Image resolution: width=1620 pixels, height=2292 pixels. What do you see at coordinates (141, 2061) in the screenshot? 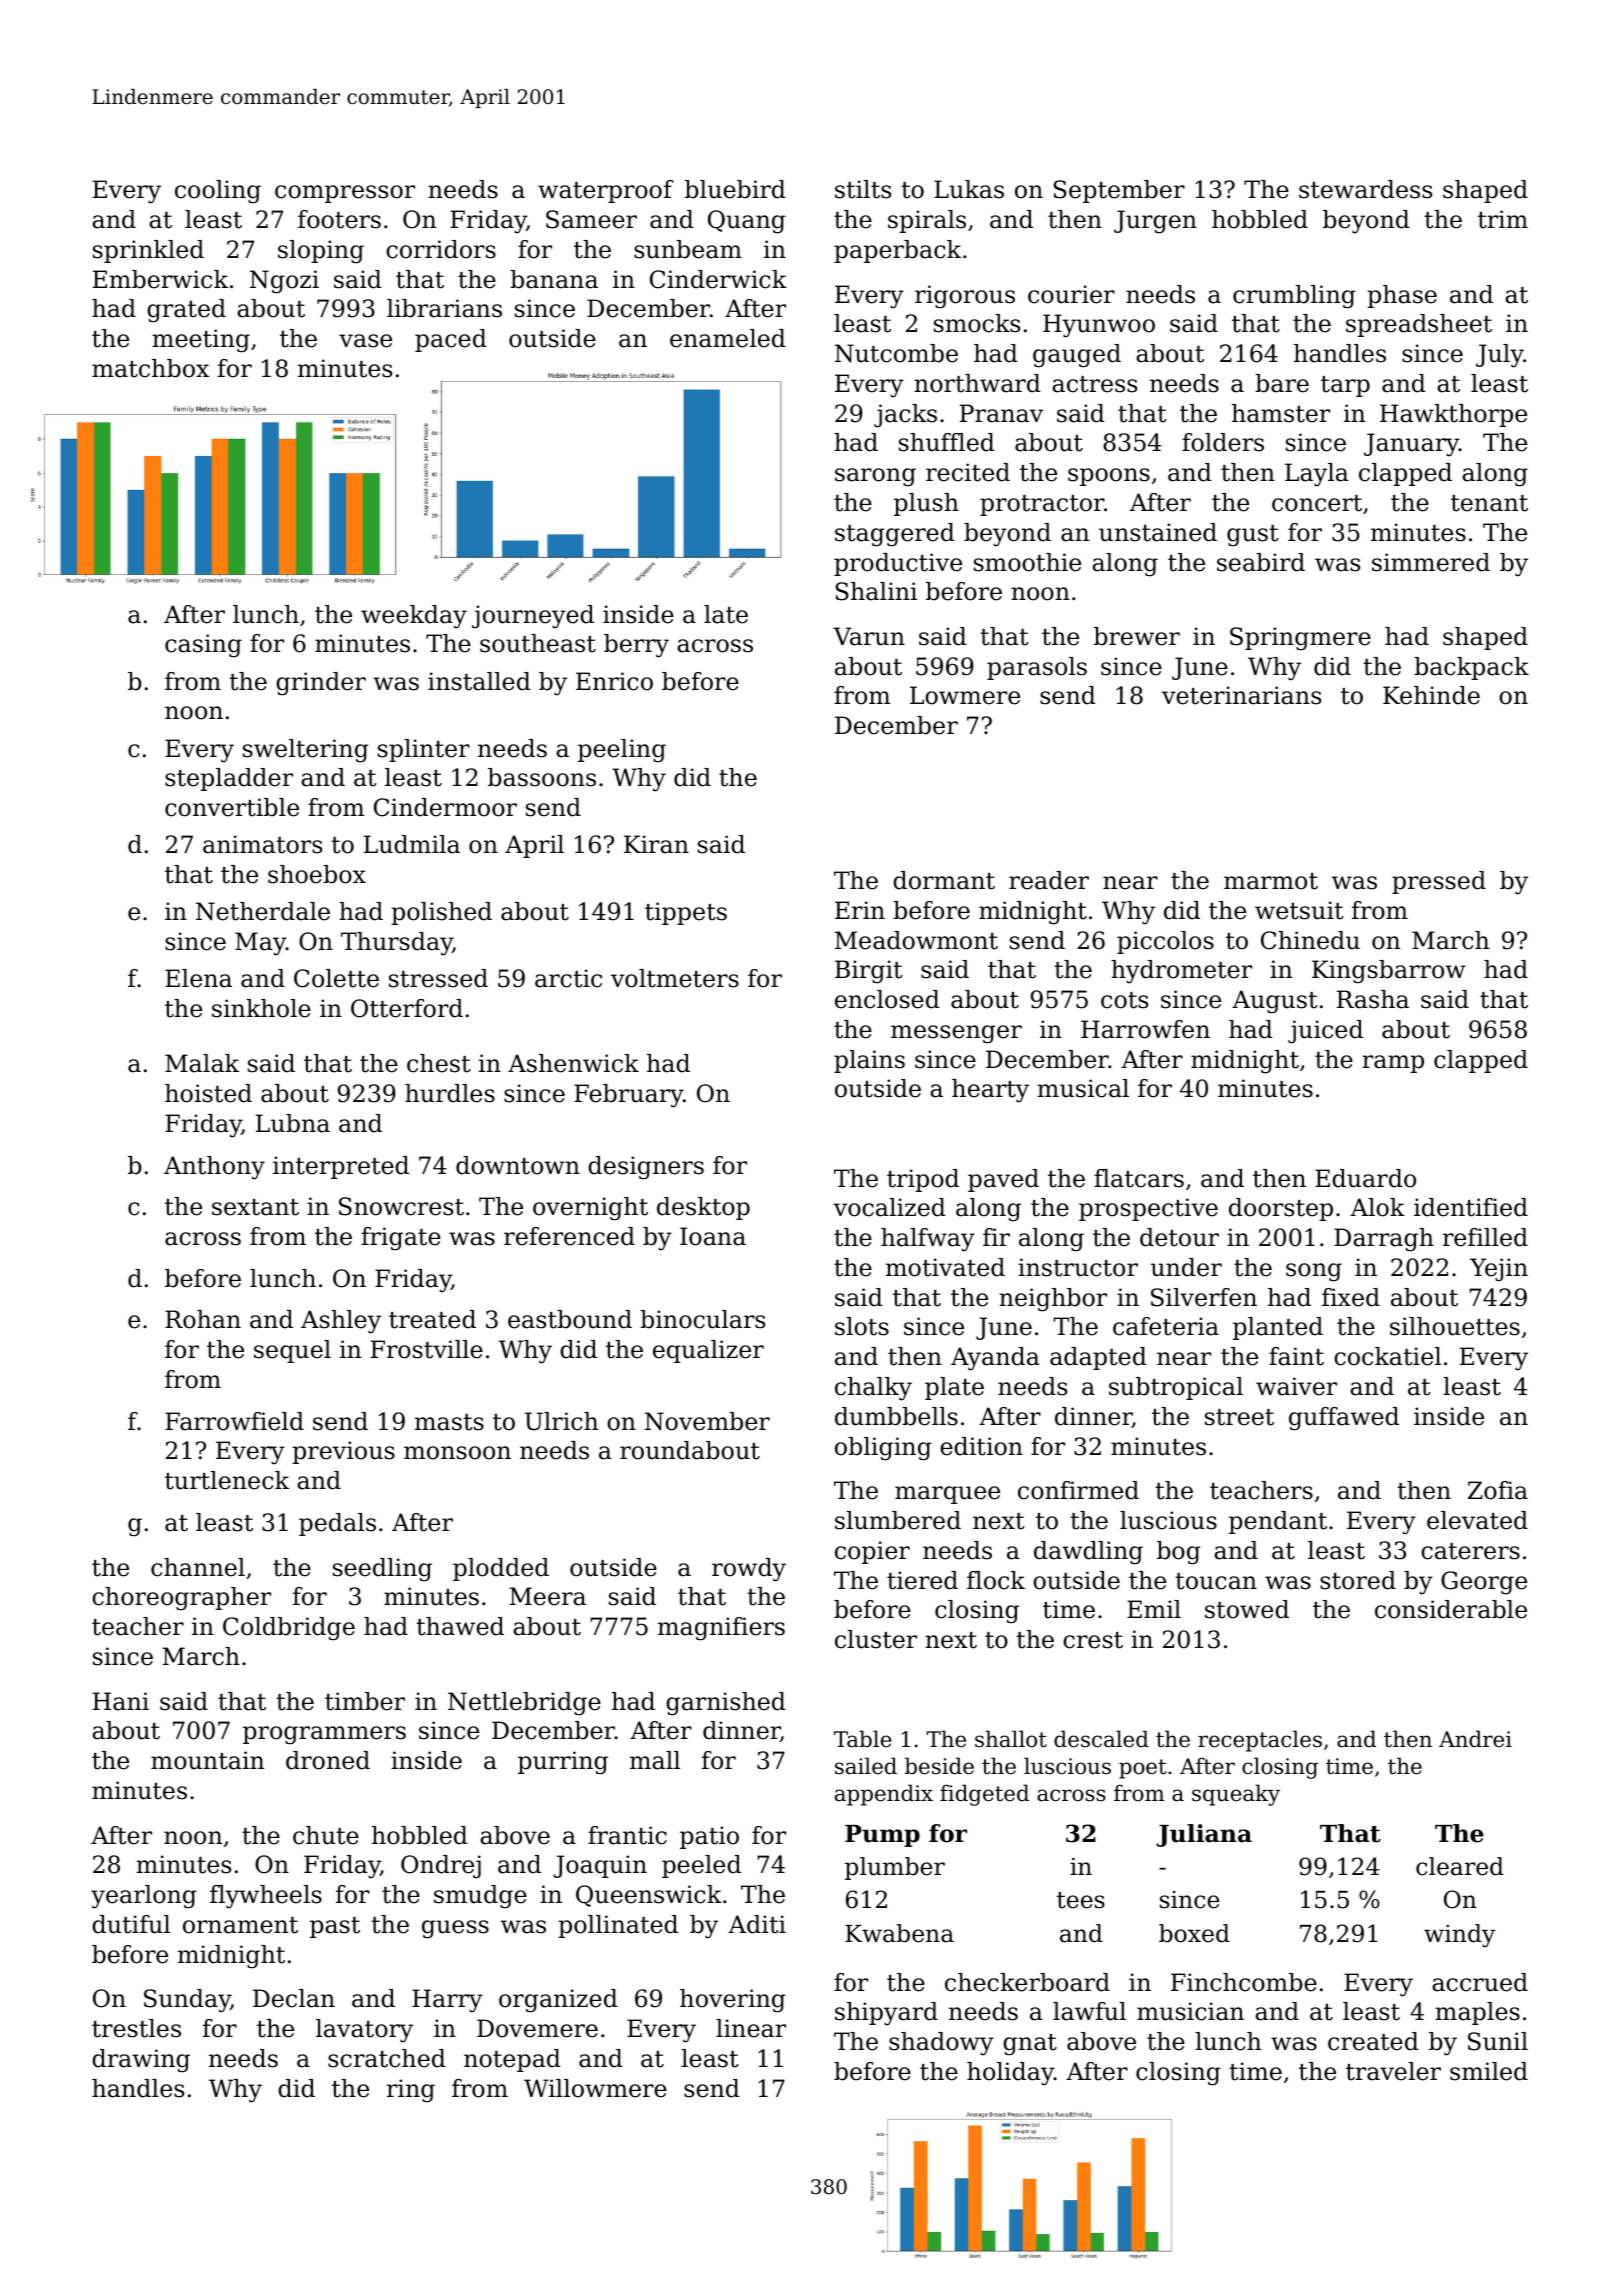
I see `drawing` at bounding box center [141, 2061].
